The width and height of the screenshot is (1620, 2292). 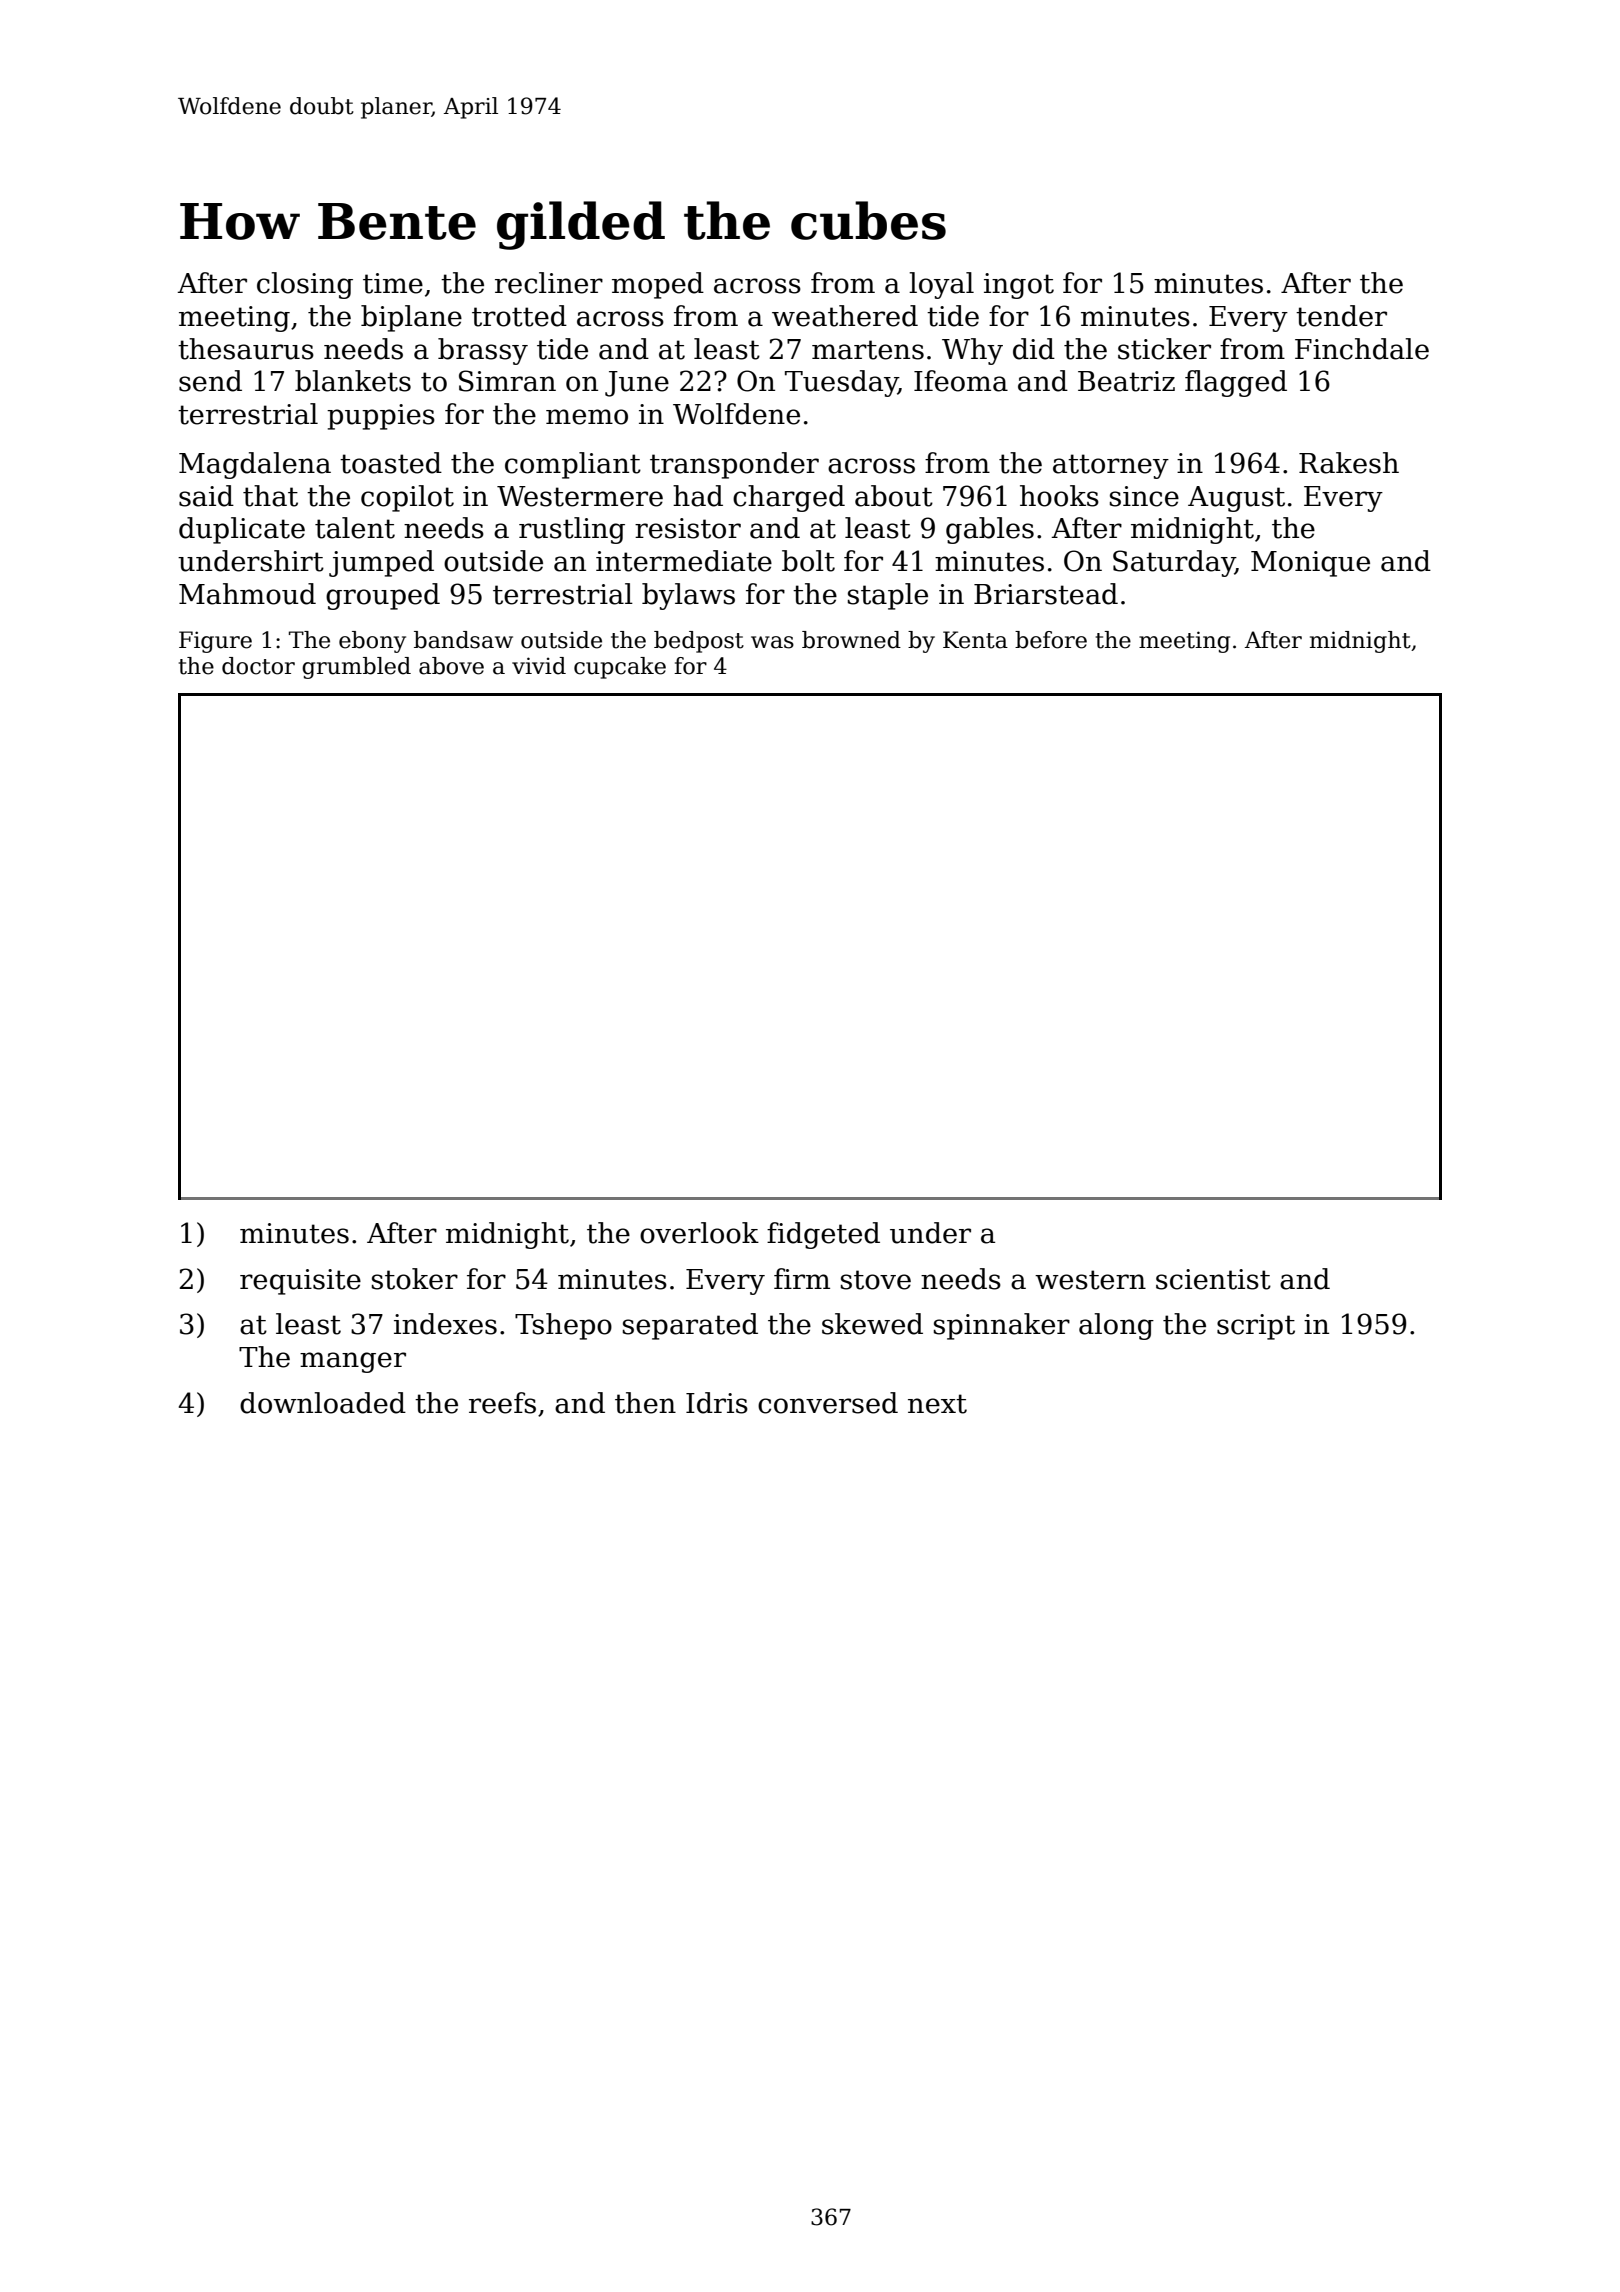 What do you see at coordinates (1116, 1326) in the screenshot?
I see `along` at bounding box center [1116, 1326].
